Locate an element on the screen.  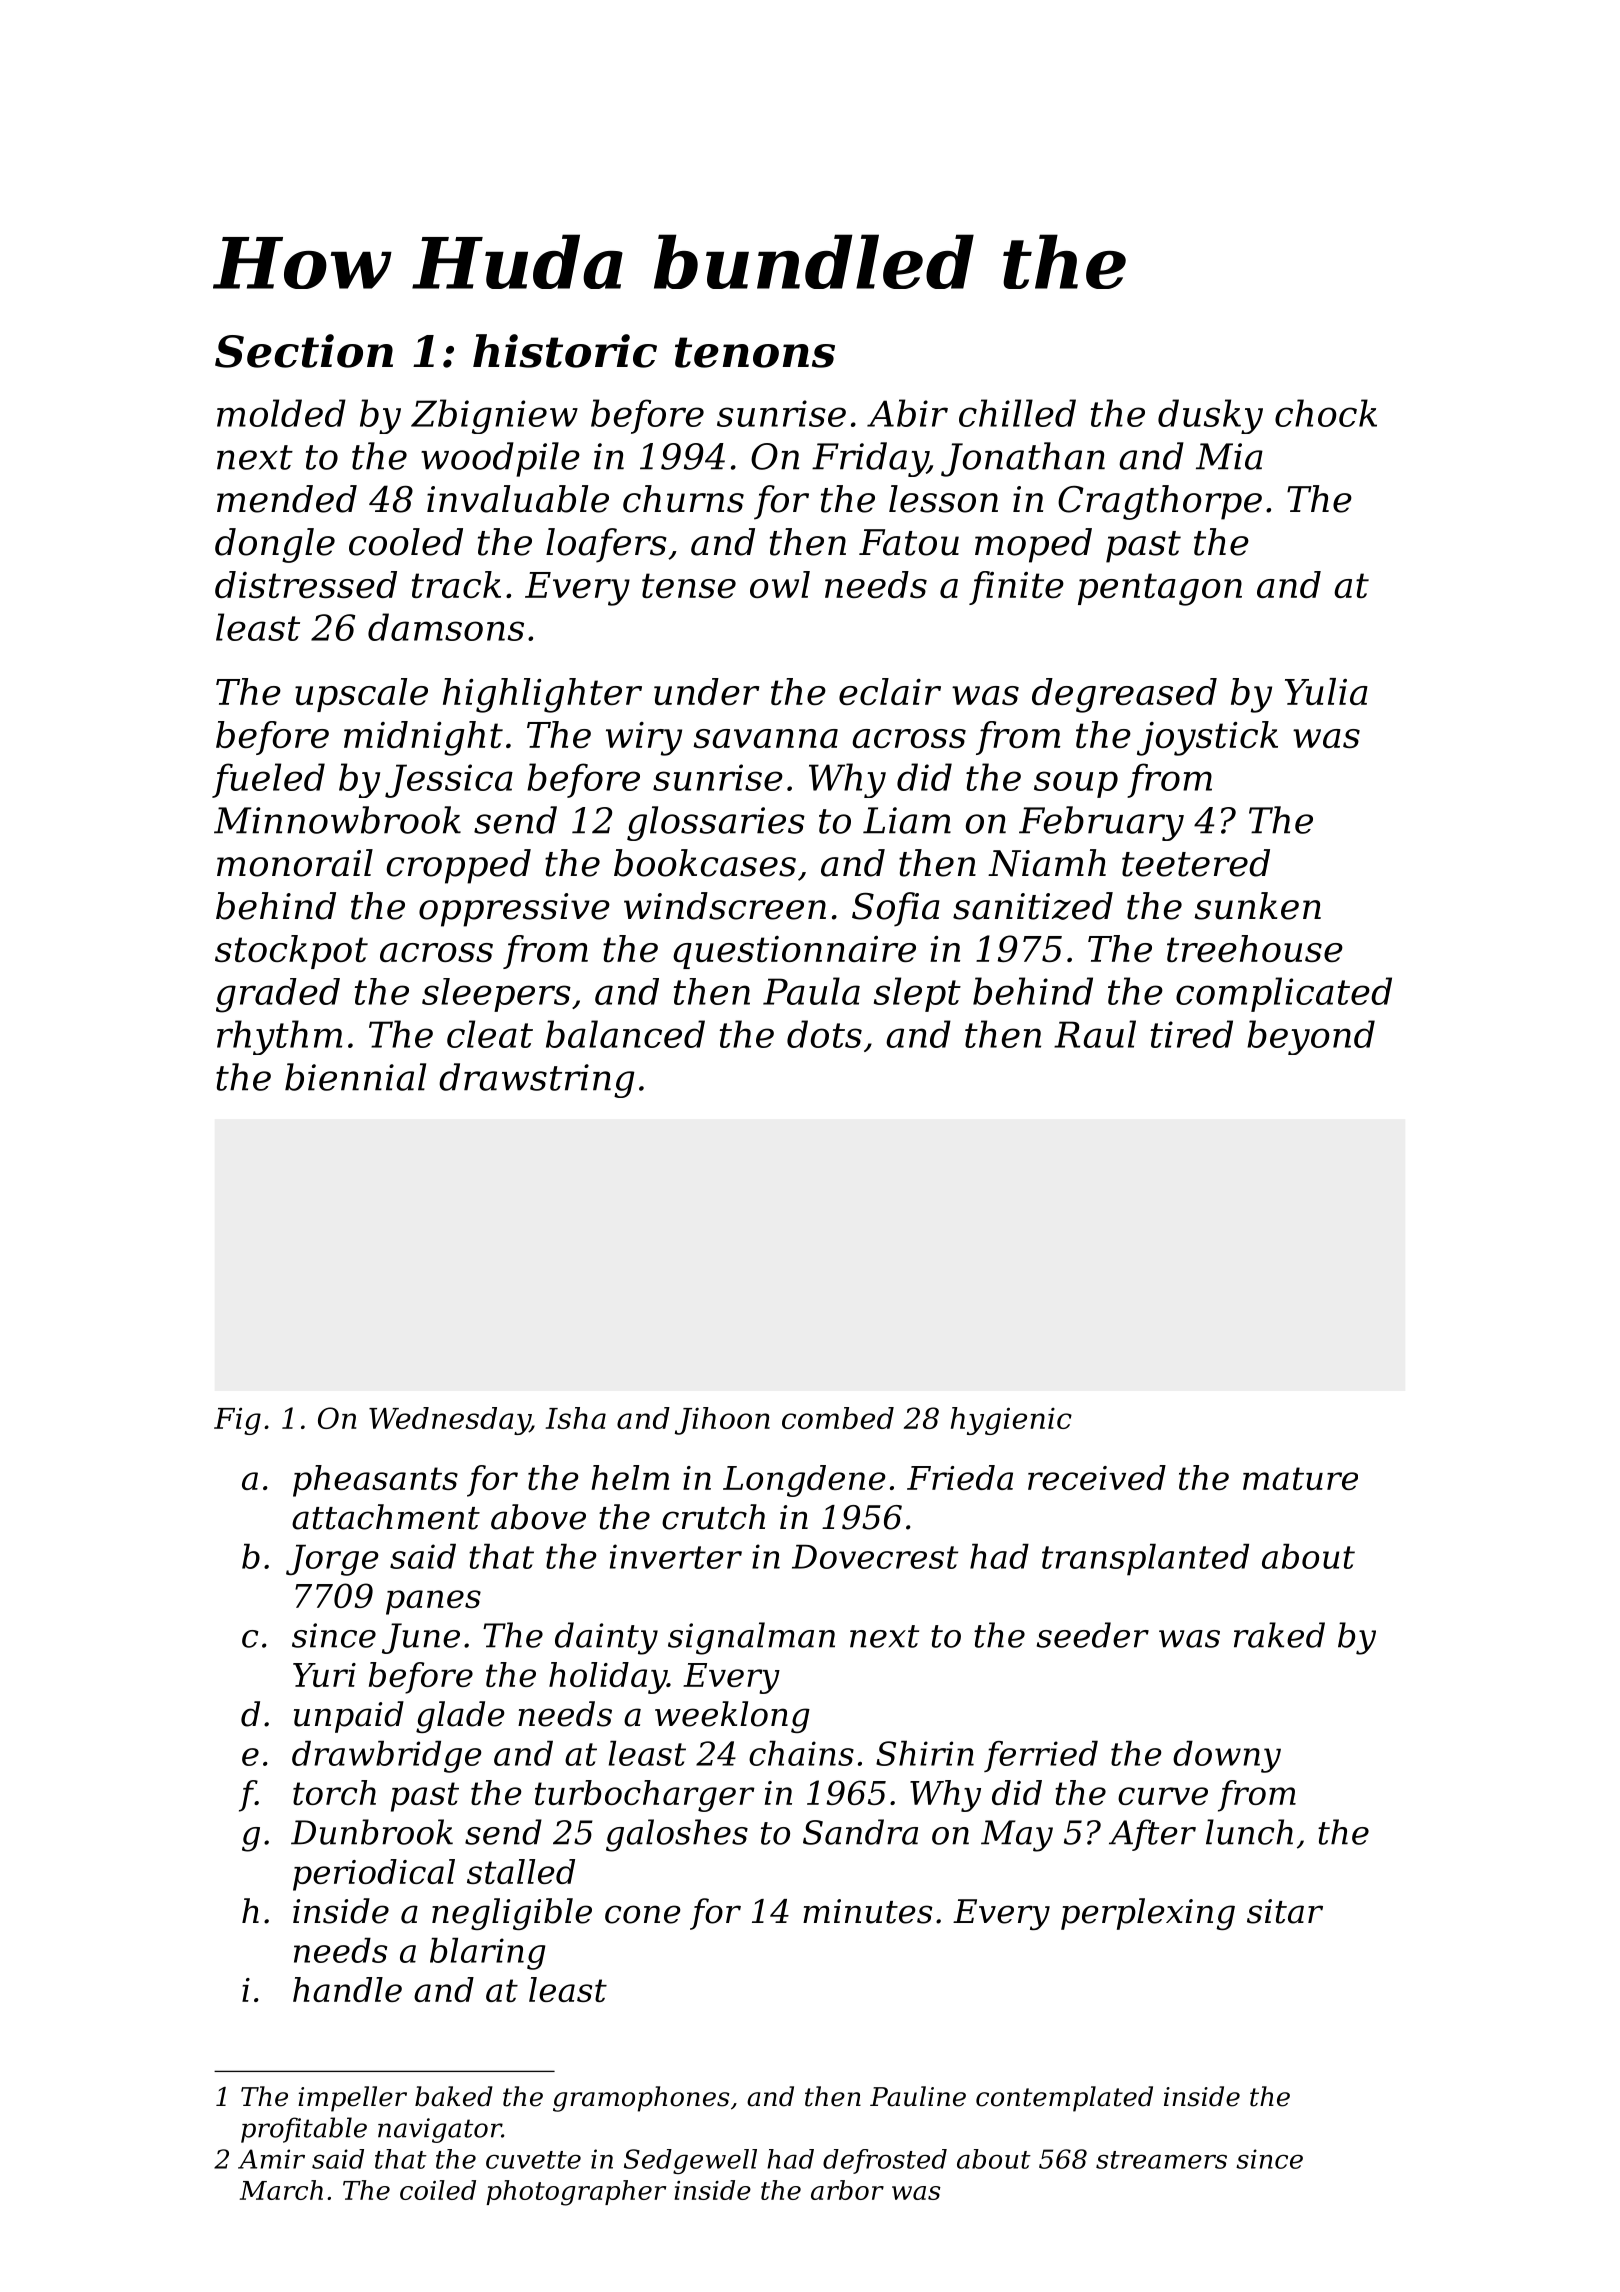
mature is located at coordinates (1300, 1478).
